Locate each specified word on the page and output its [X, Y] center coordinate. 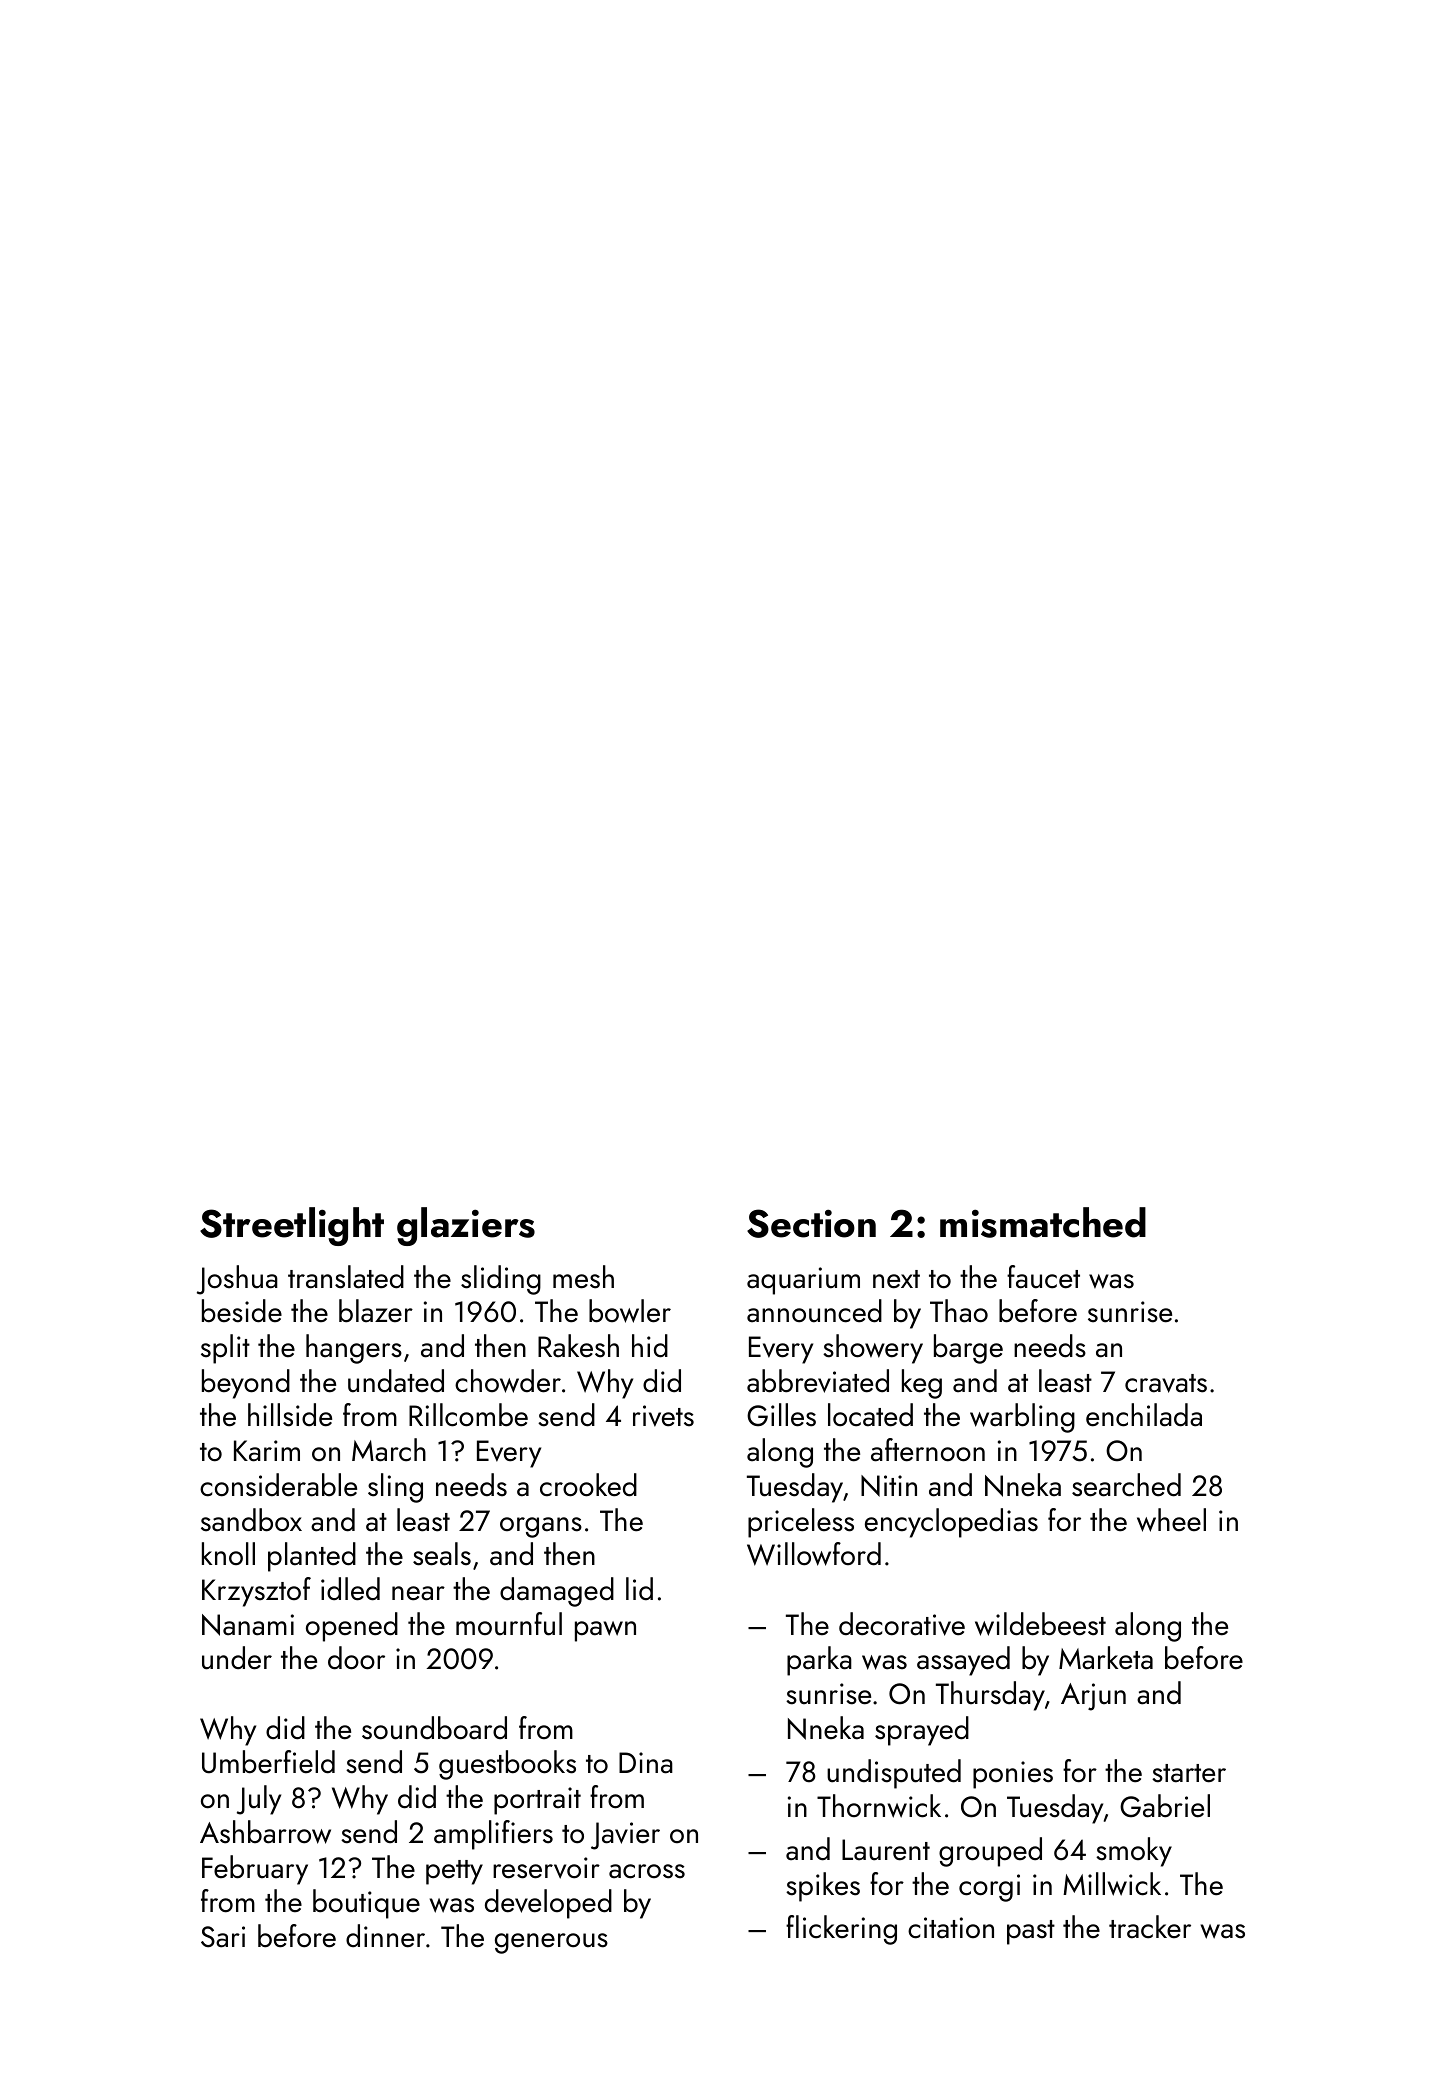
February [255, 1870]
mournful [509, 1624]
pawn [605, 1631]
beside [242, 1311]
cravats [1166, 1383]
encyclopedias [951, 1523]
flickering [841, 1930]
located [870, 1415]
